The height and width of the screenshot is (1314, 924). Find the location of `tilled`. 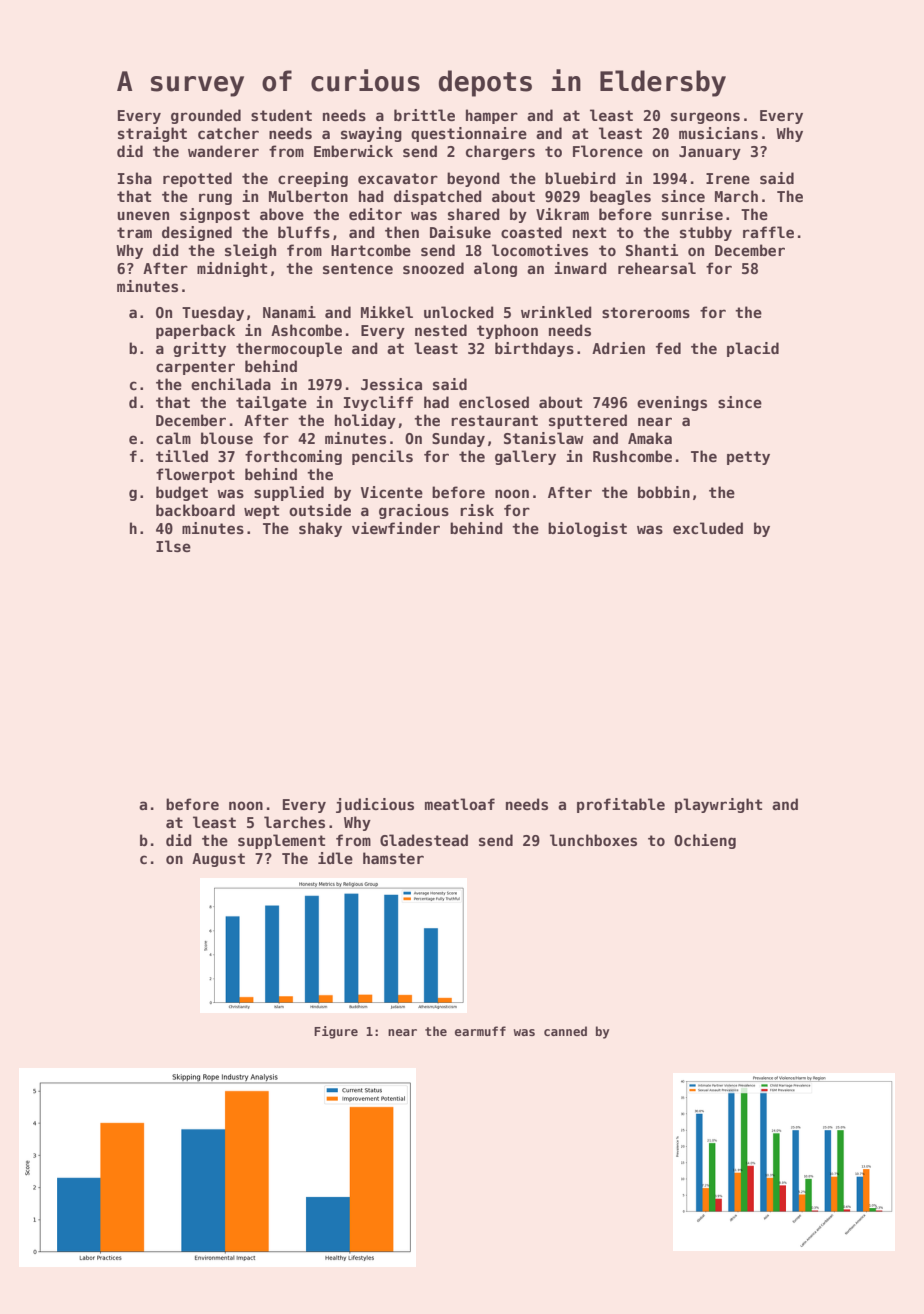

tilled is located at coordinates (182, 456).
